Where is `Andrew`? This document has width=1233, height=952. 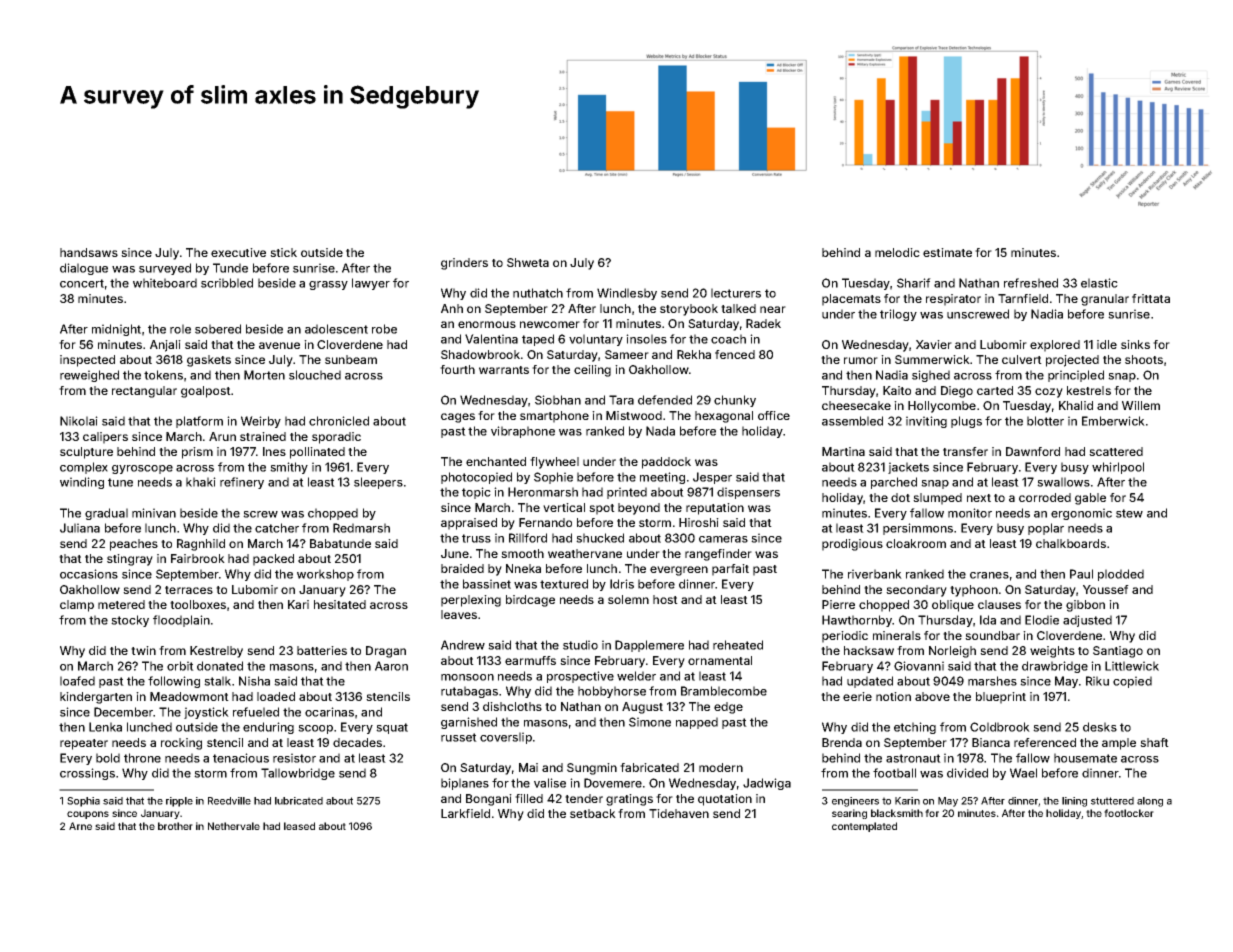
Andrew is located at coordinates (463, 645).
